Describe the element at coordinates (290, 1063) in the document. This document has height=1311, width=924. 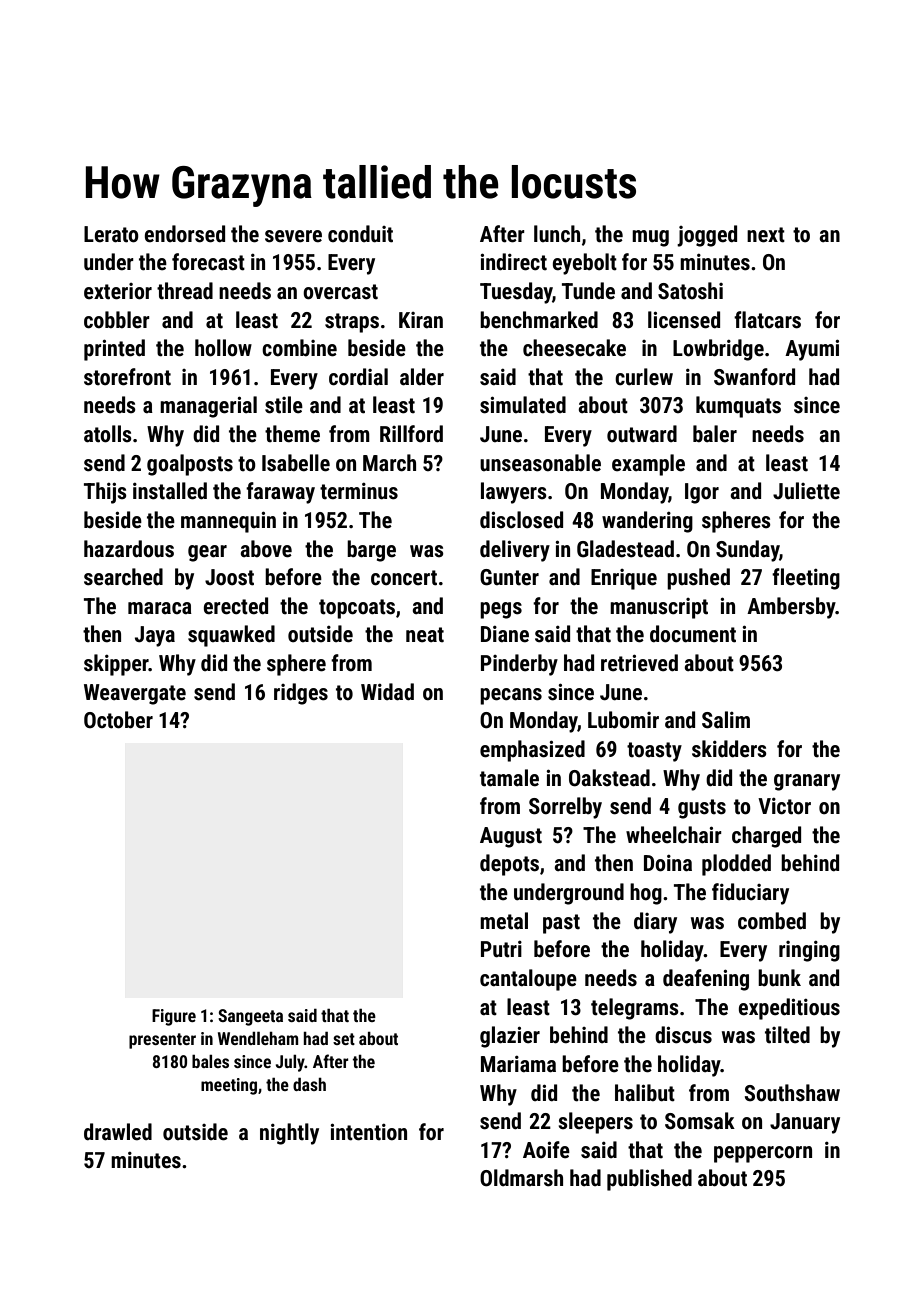
I see `July` at that location.
